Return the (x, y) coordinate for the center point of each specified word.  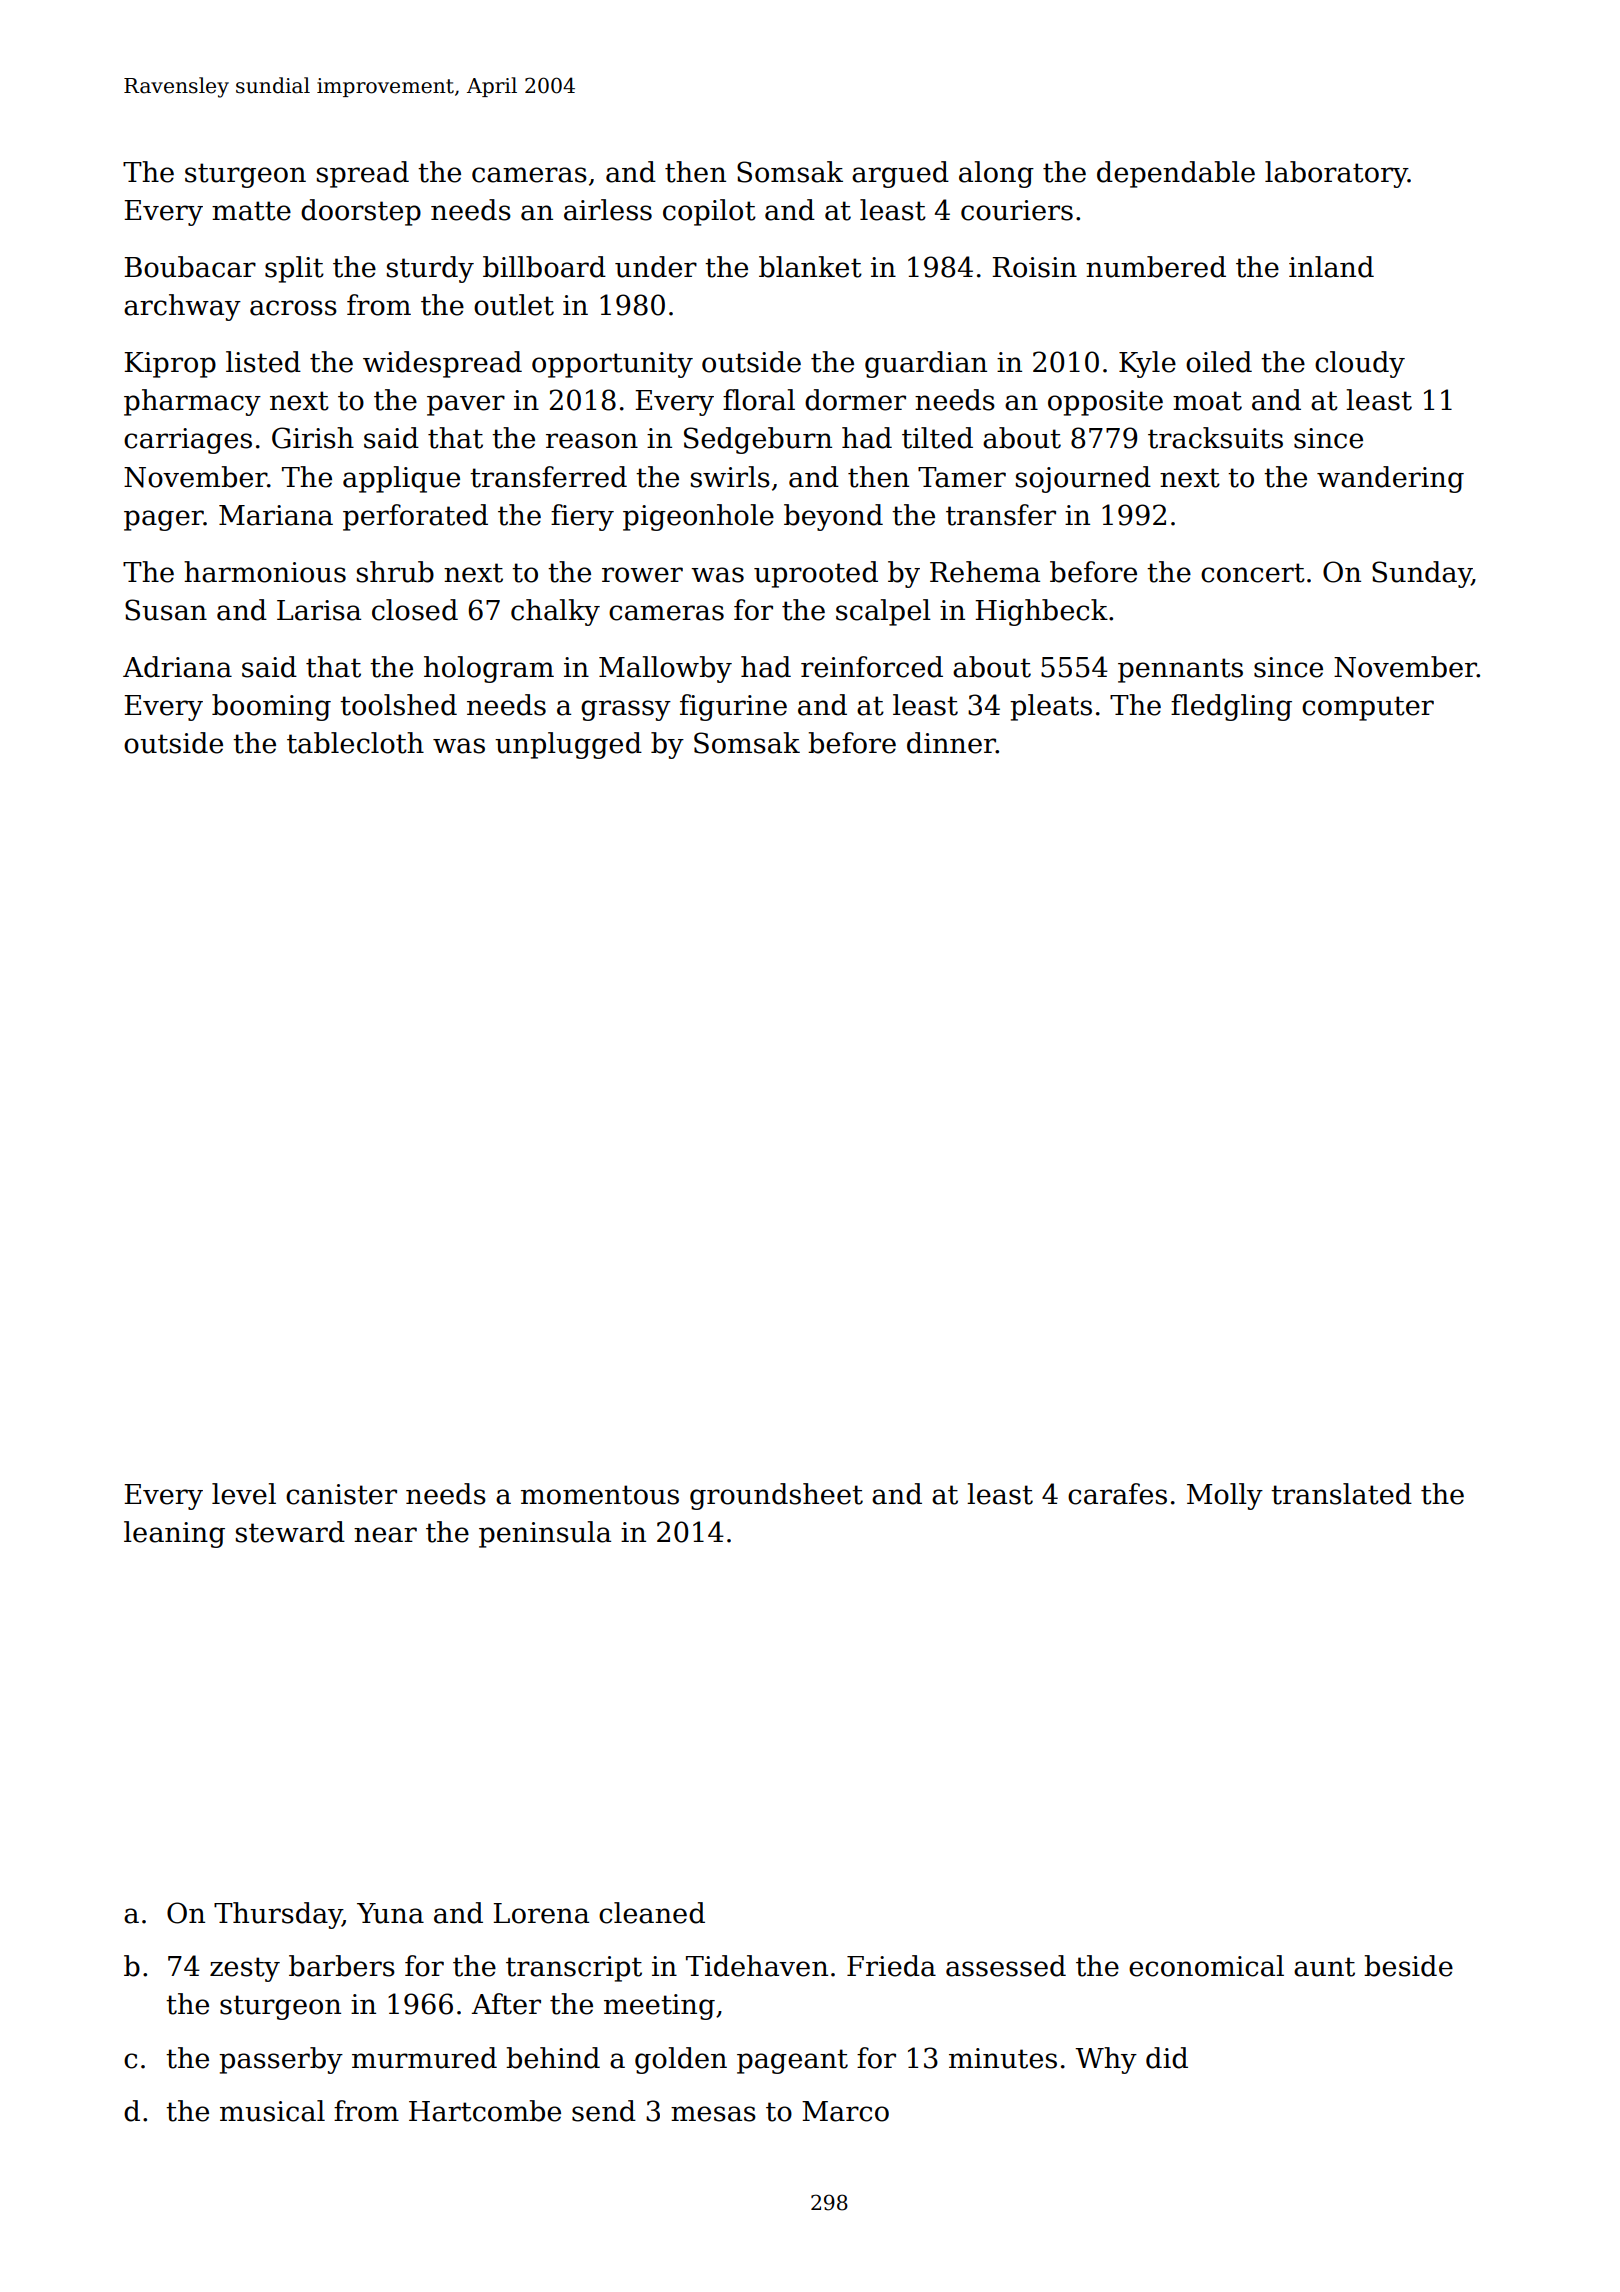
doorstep (361, 212)
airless (608, 210)
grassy (626, 710)
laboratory (1336, 174)
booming (271, 707)
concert (1253, 573)
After (506, 2004)
